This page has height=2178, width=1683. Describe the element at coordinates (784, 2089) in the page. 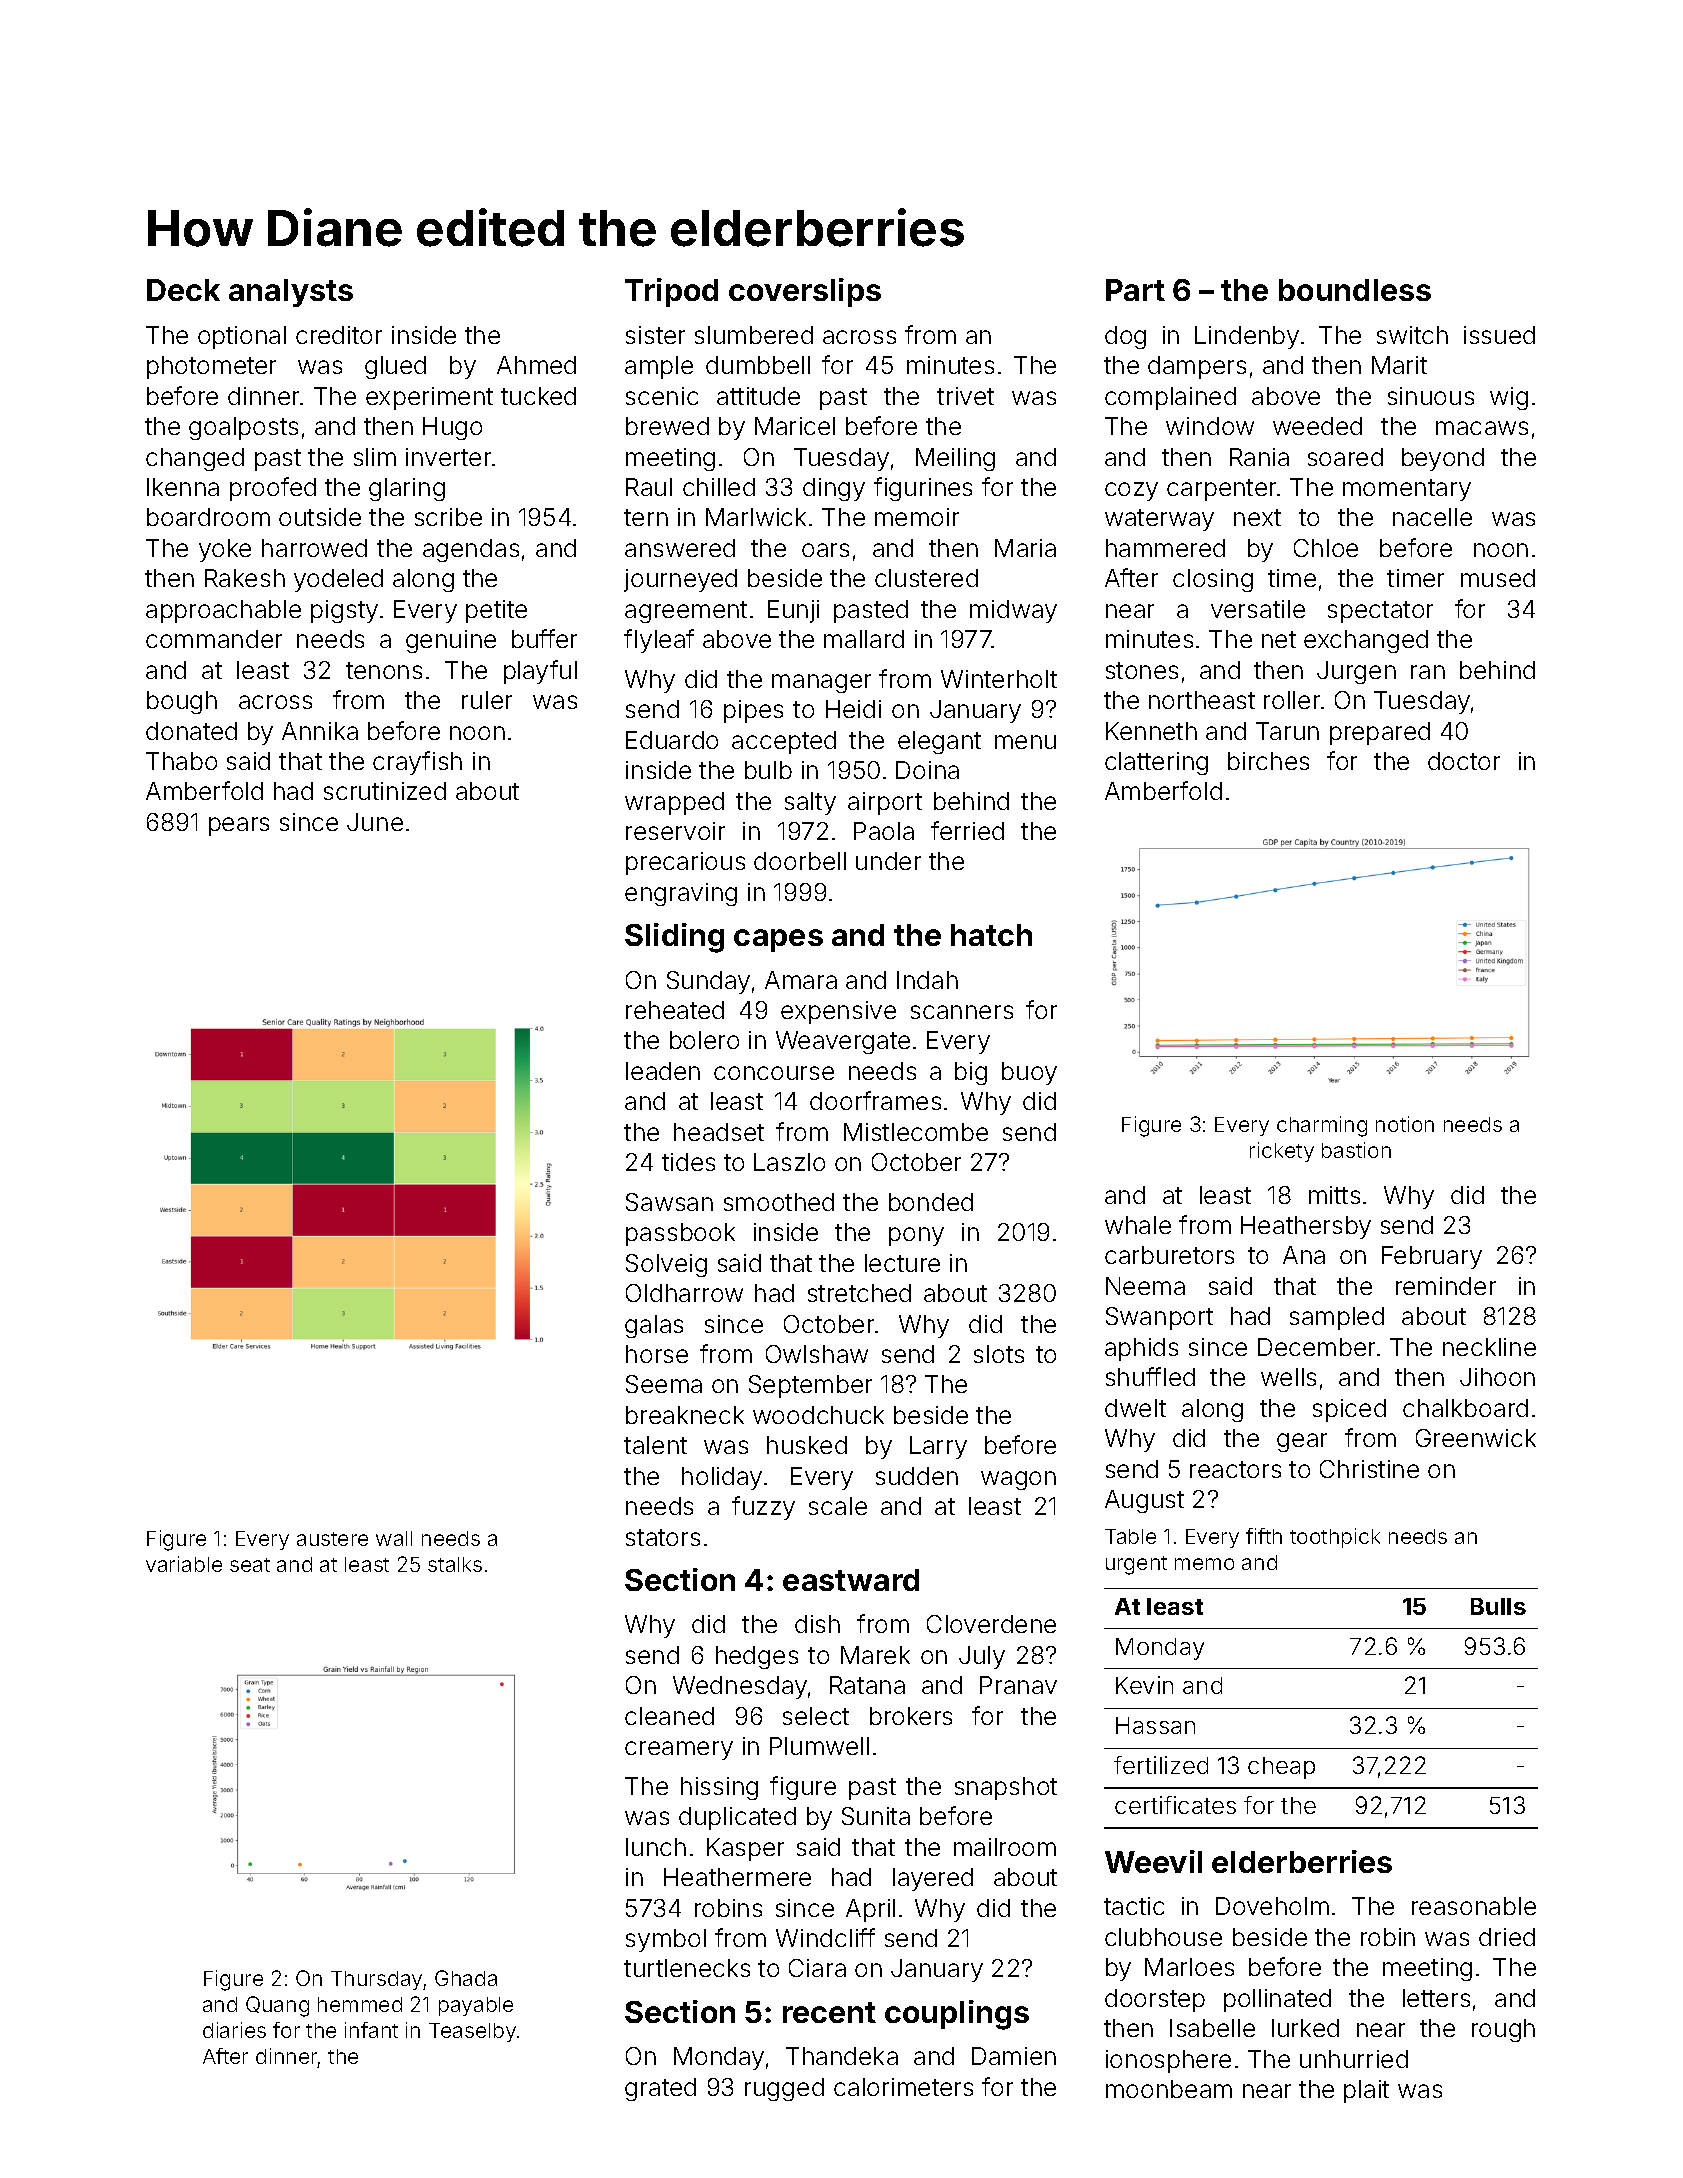

I see `rugged` at that location.
